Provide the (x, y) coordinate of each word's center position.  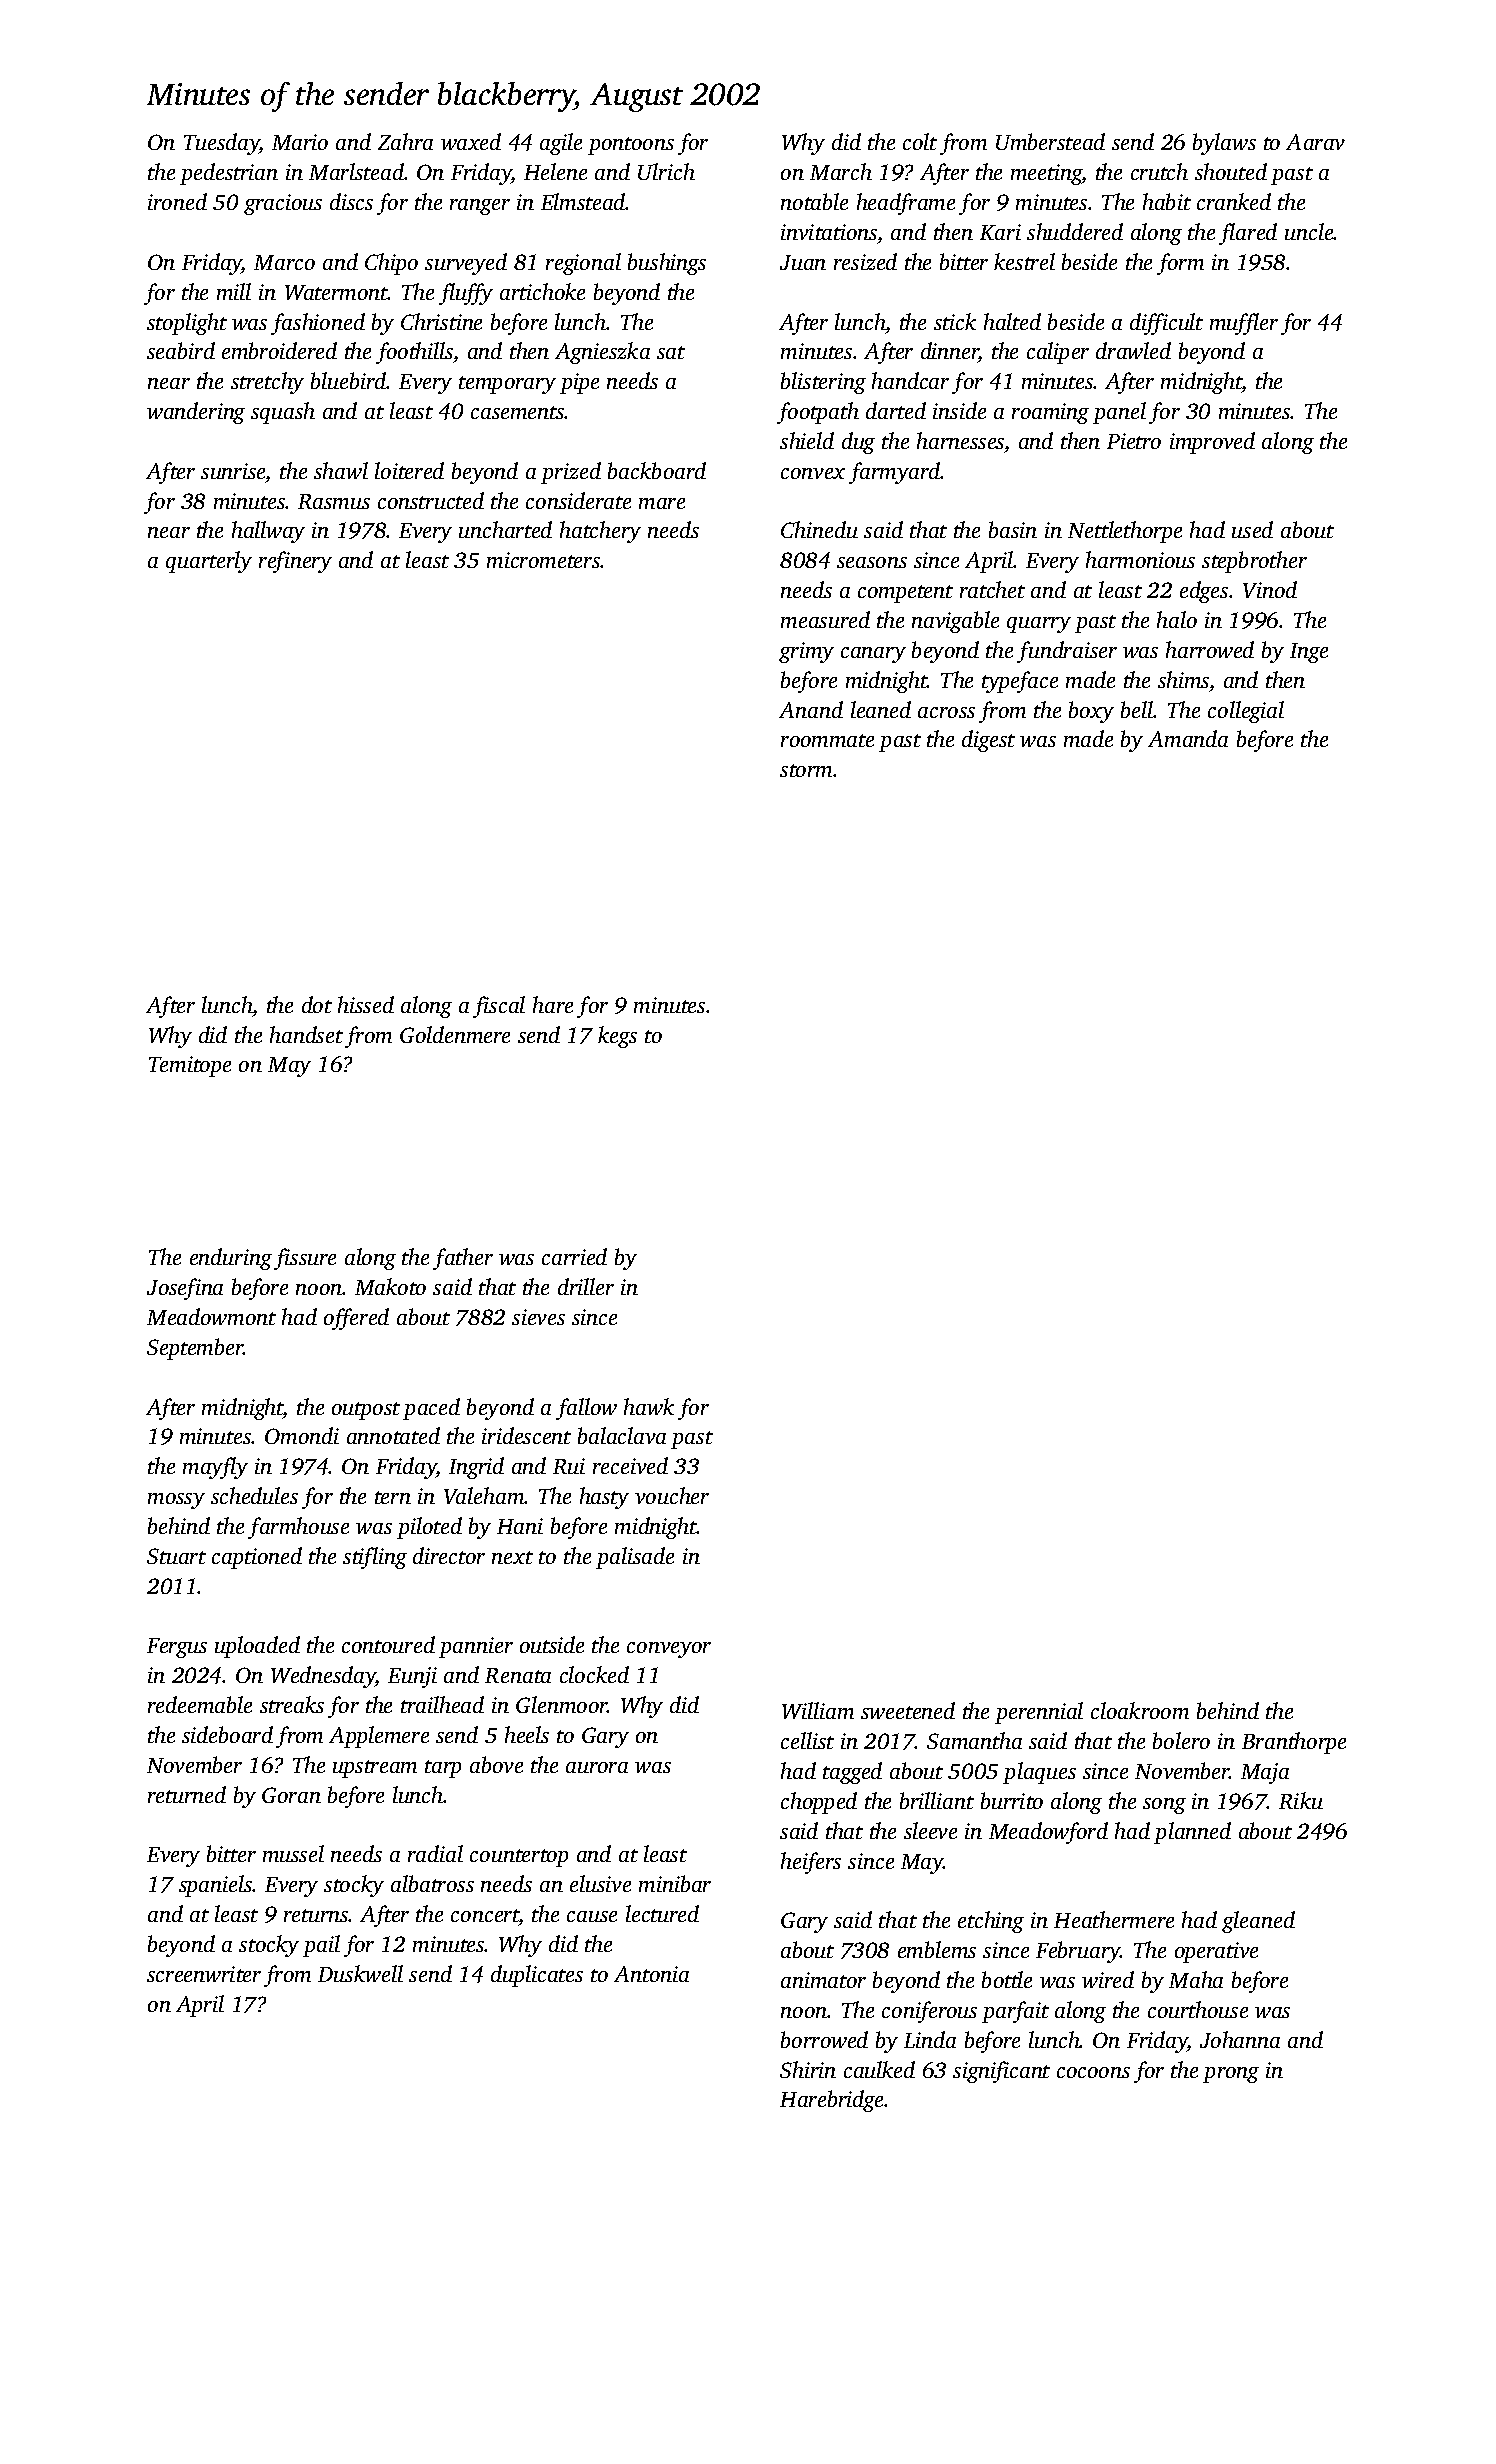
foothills (414, 353)
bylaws (1224, 144)
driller (586, 1286)
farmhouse (298, 1528)
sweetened (908, 1710)
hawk (649, 1406)
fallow (586, 1409)
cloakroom (1140, 1710)
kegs (617, 1037)
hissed (366, 1004)
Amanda (1188, 738)
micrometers (543, 560)
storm (806, 770)
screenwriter (204, 1974)
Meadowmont (211, 1316)
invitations (829, 232)
